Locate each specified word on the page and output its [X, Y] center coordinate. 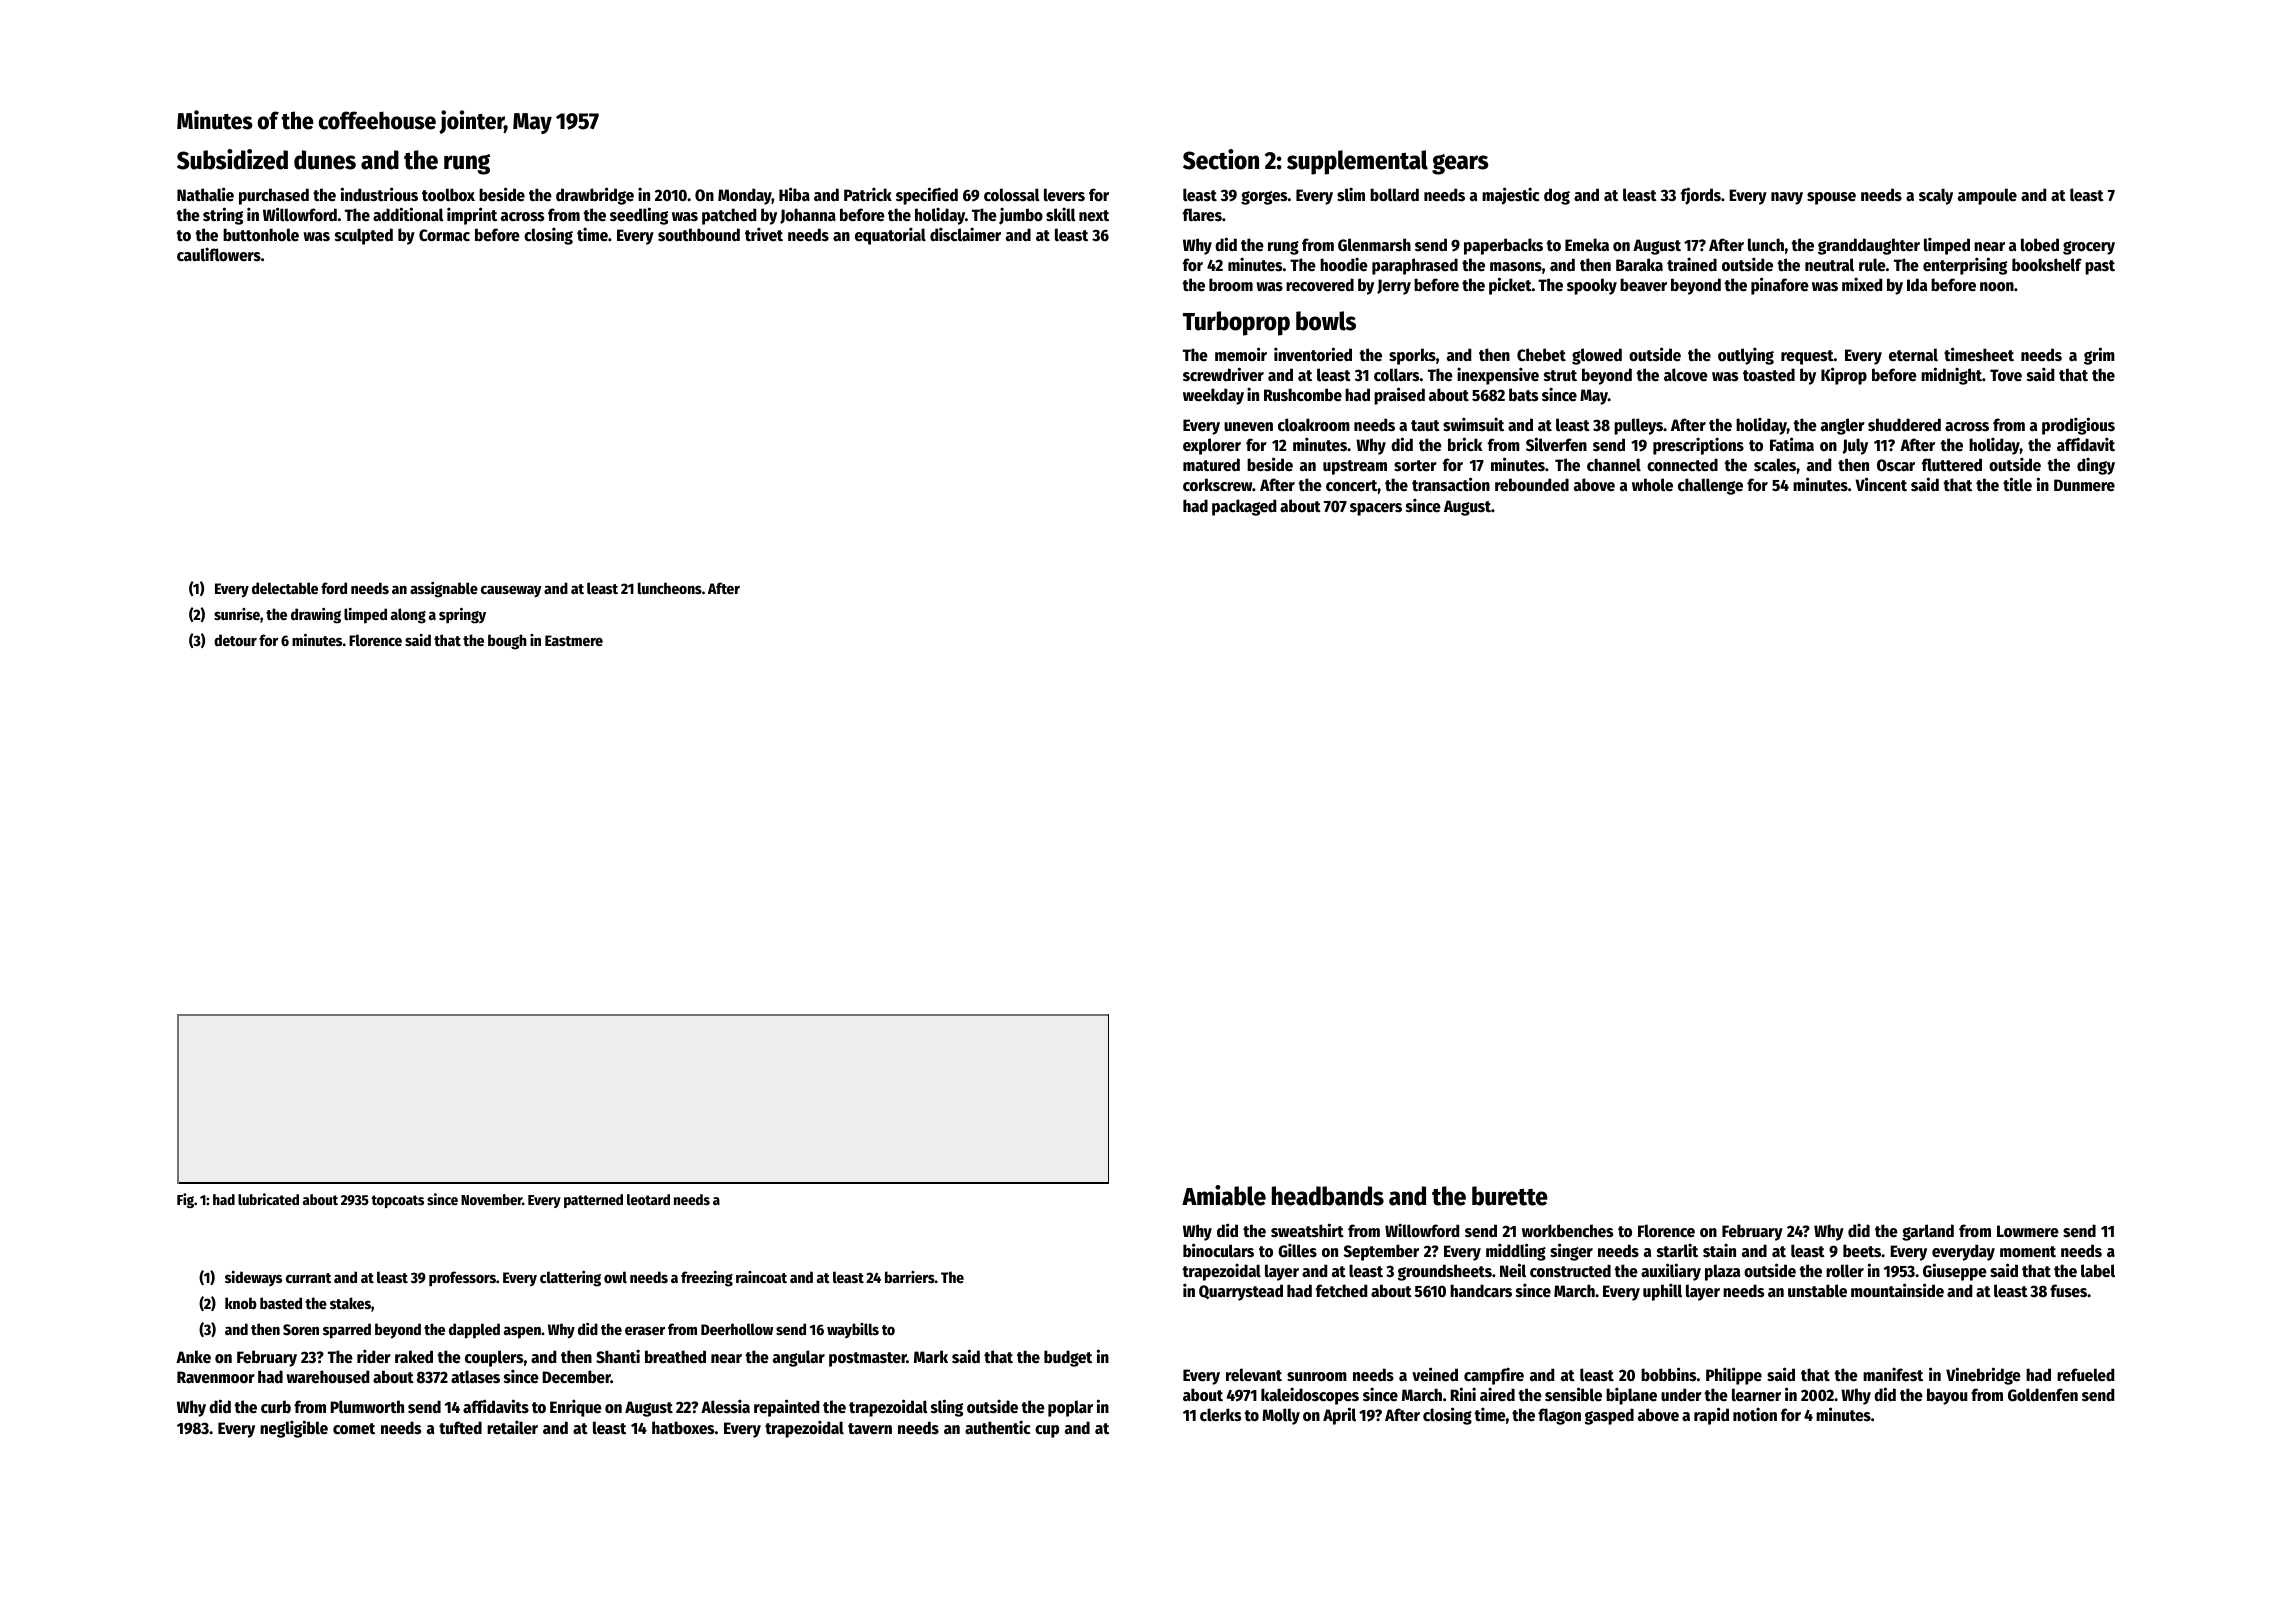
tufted [460, 1428]
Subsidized [232, 159]
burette [1510, 1196]
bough [507, 642]
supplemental [1357, 162]
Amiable [1224, 1195]
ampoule [1987, 196]
